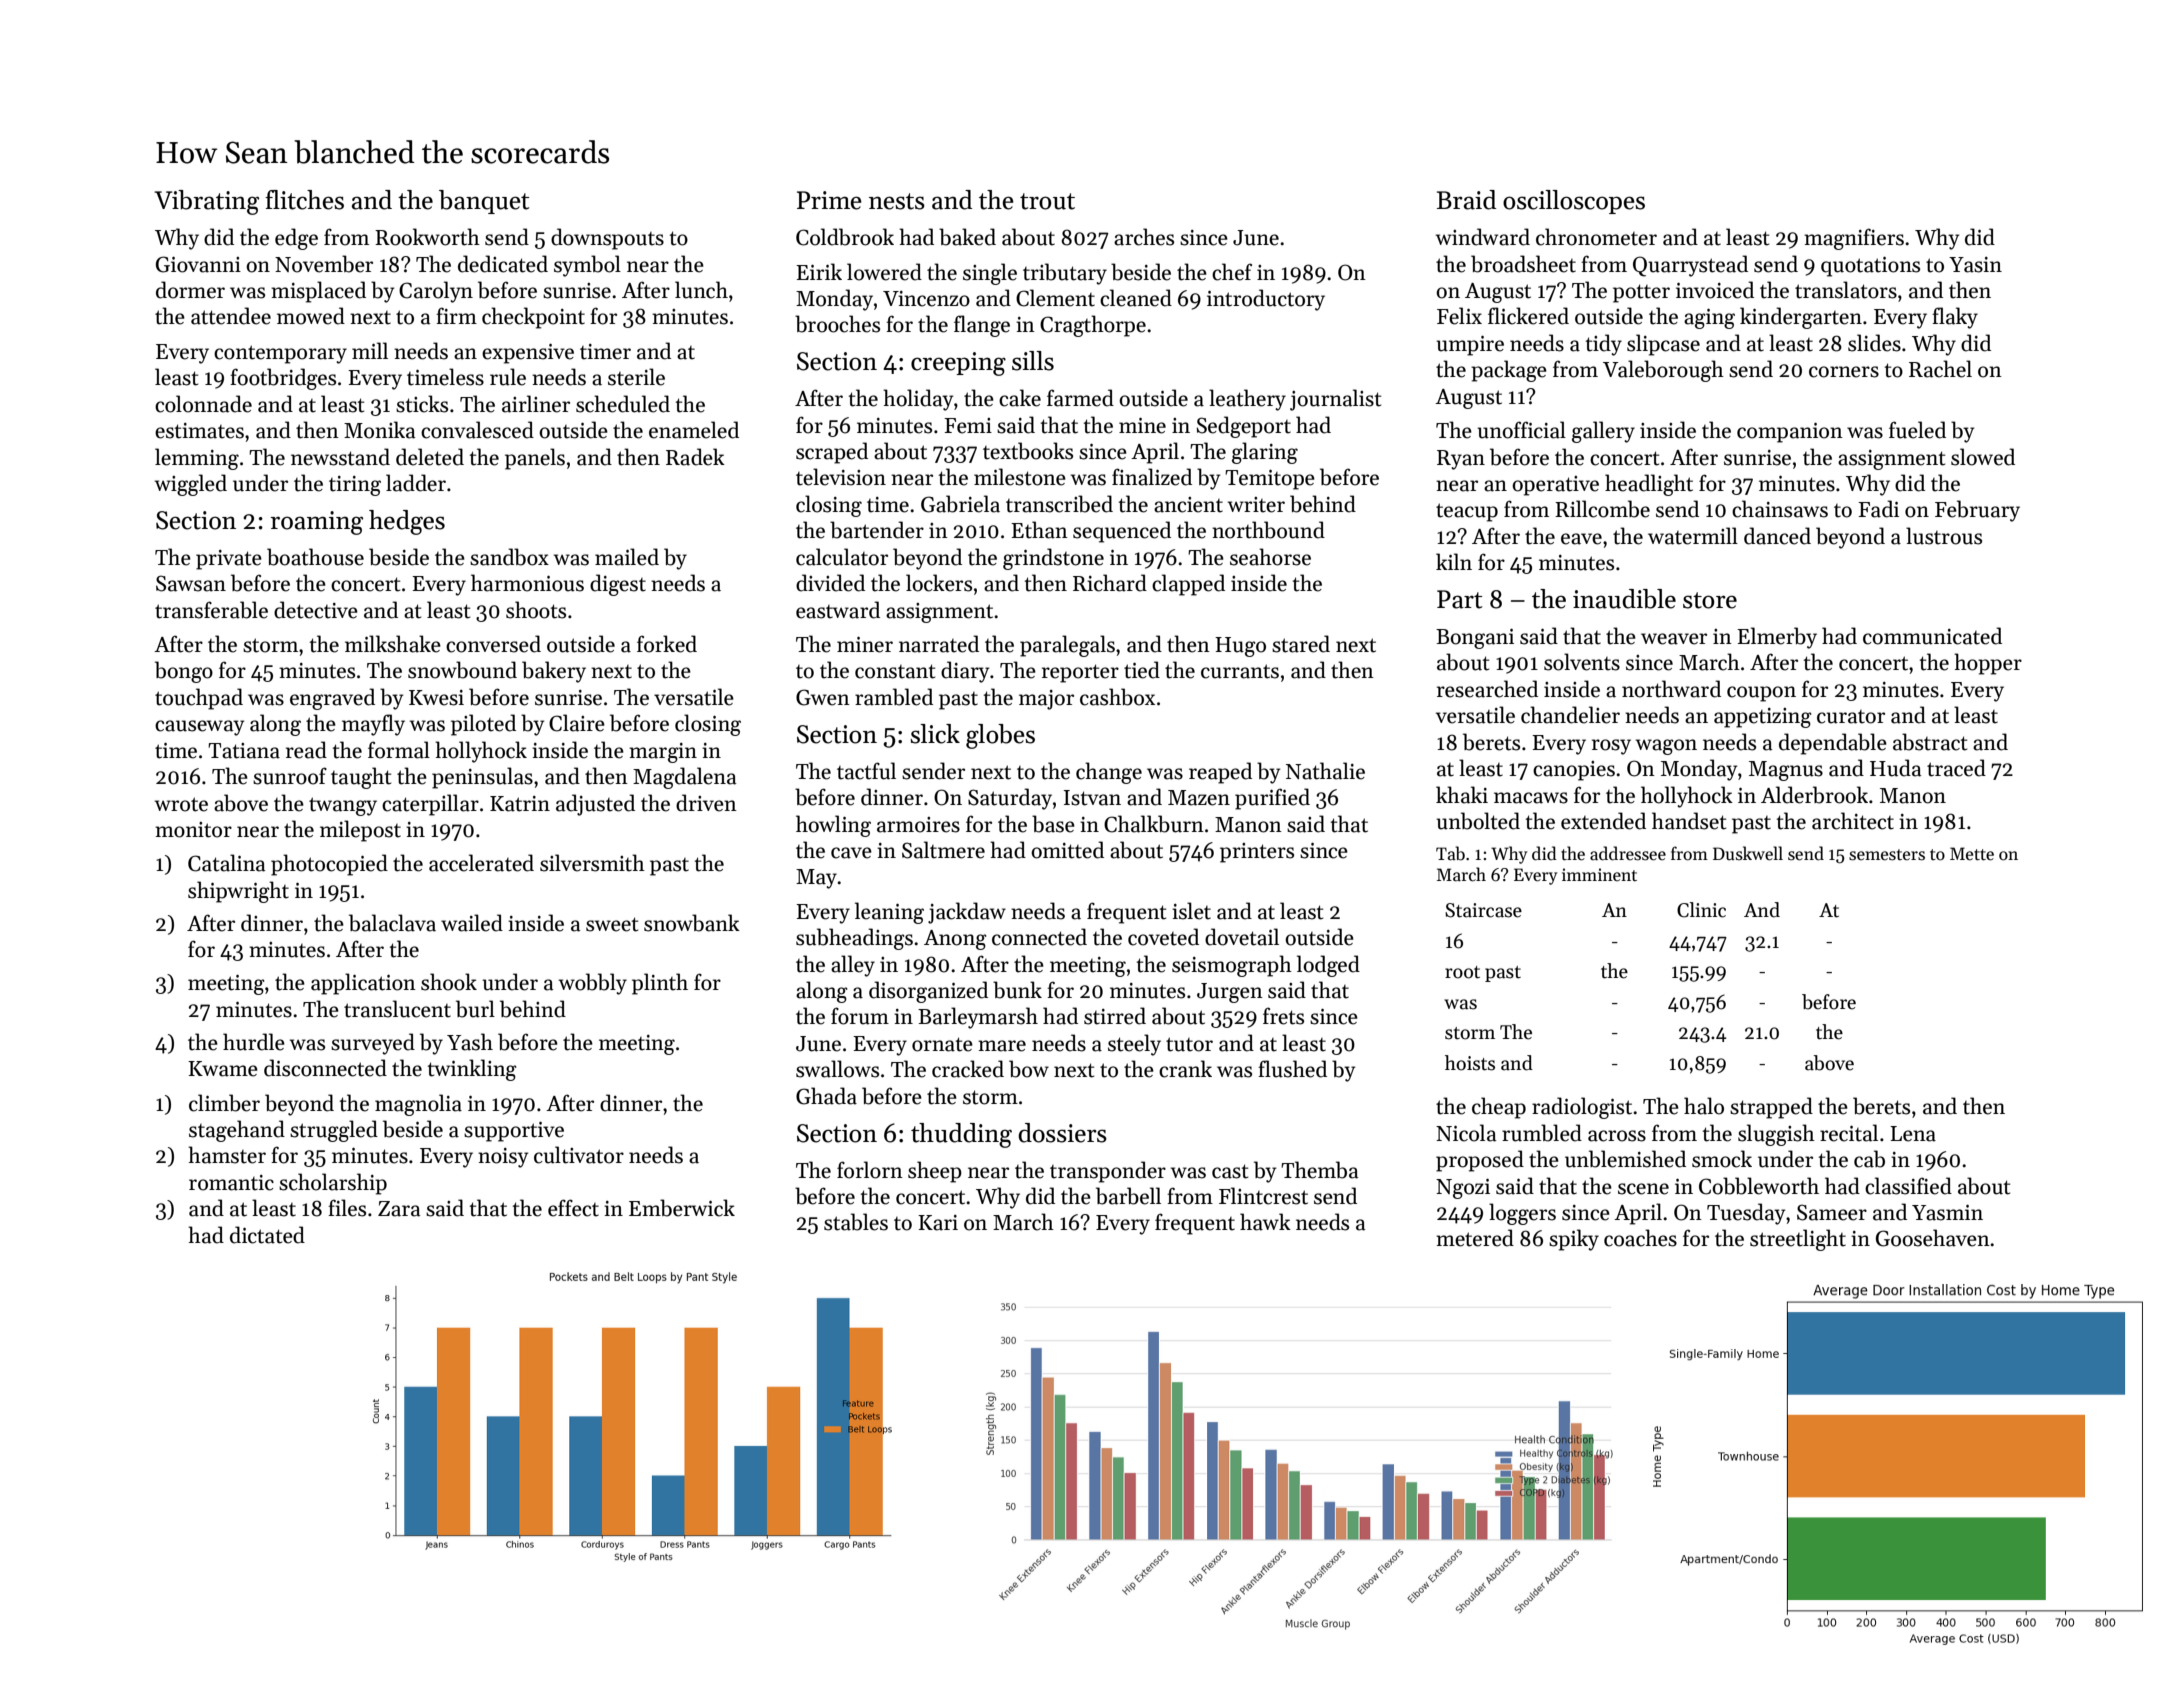 The width and height of the document is (2178, 1683). Describe the element at coordinates (503, 264) in the document. I see `dedicated` at that location.
